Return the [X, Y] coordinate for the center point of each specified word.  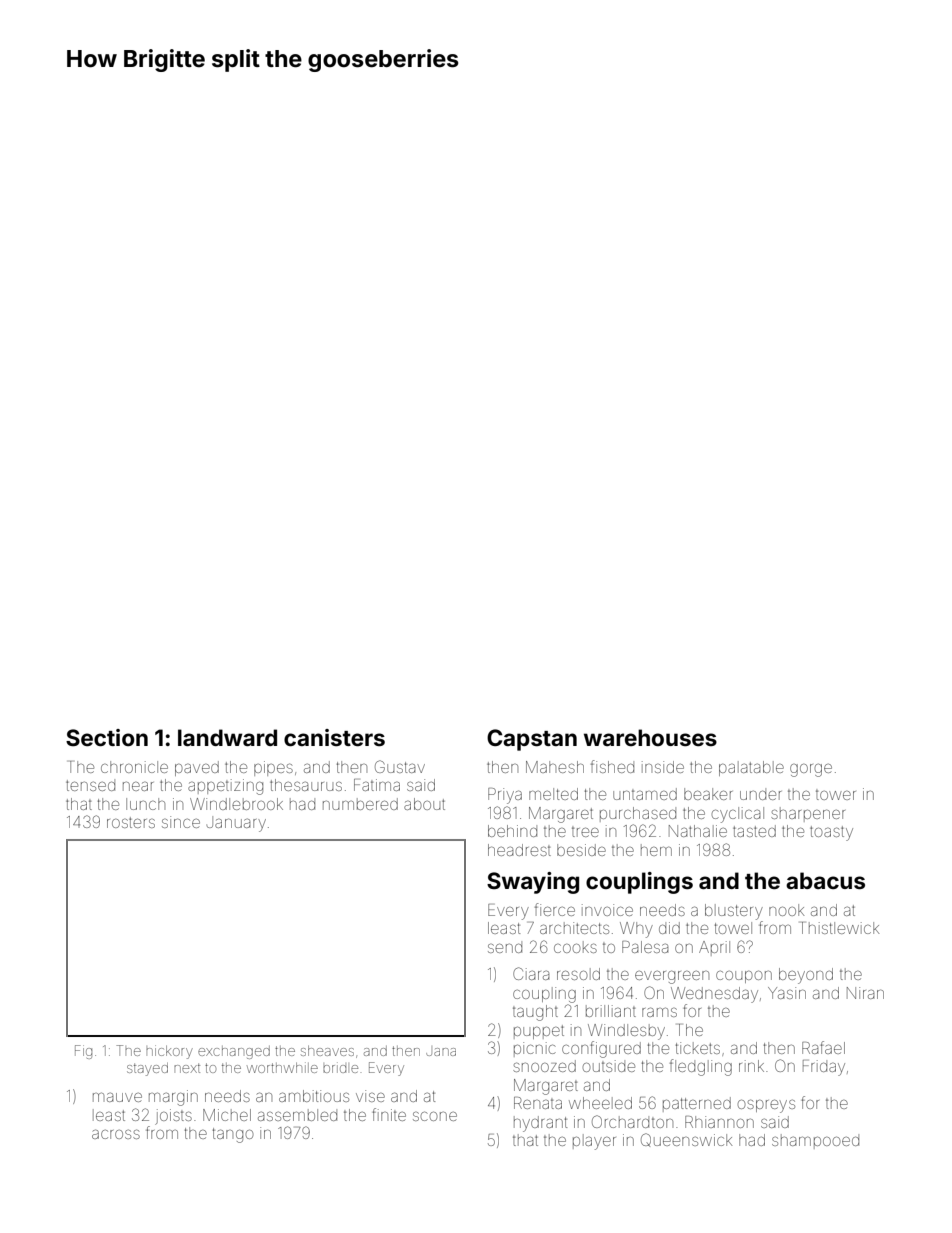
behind [512, 831]
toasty [831, 833]
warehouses [650, 737]
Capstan [532, 740]
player [594, 1142]
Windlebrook [236, 804]
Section [107, 737]
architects [574, 928]
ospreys [766, 1106]
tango [233, 1135]
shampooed [815, 1141]
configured [601, 1049]
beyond [806, 976]
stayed [147, 1069]
